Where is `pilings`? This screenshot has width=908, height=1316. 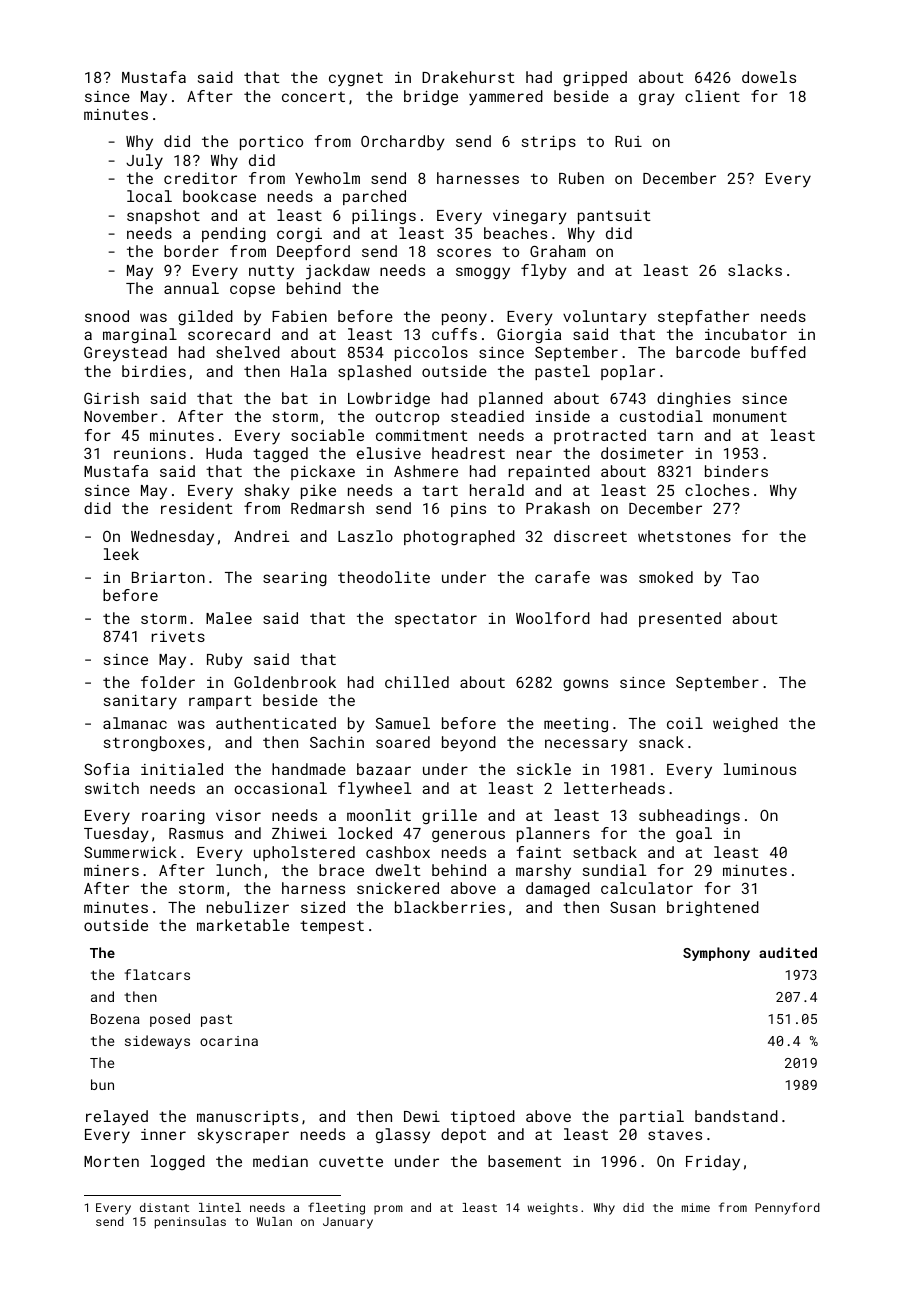 pilings is located at coordinates (384, 216).
